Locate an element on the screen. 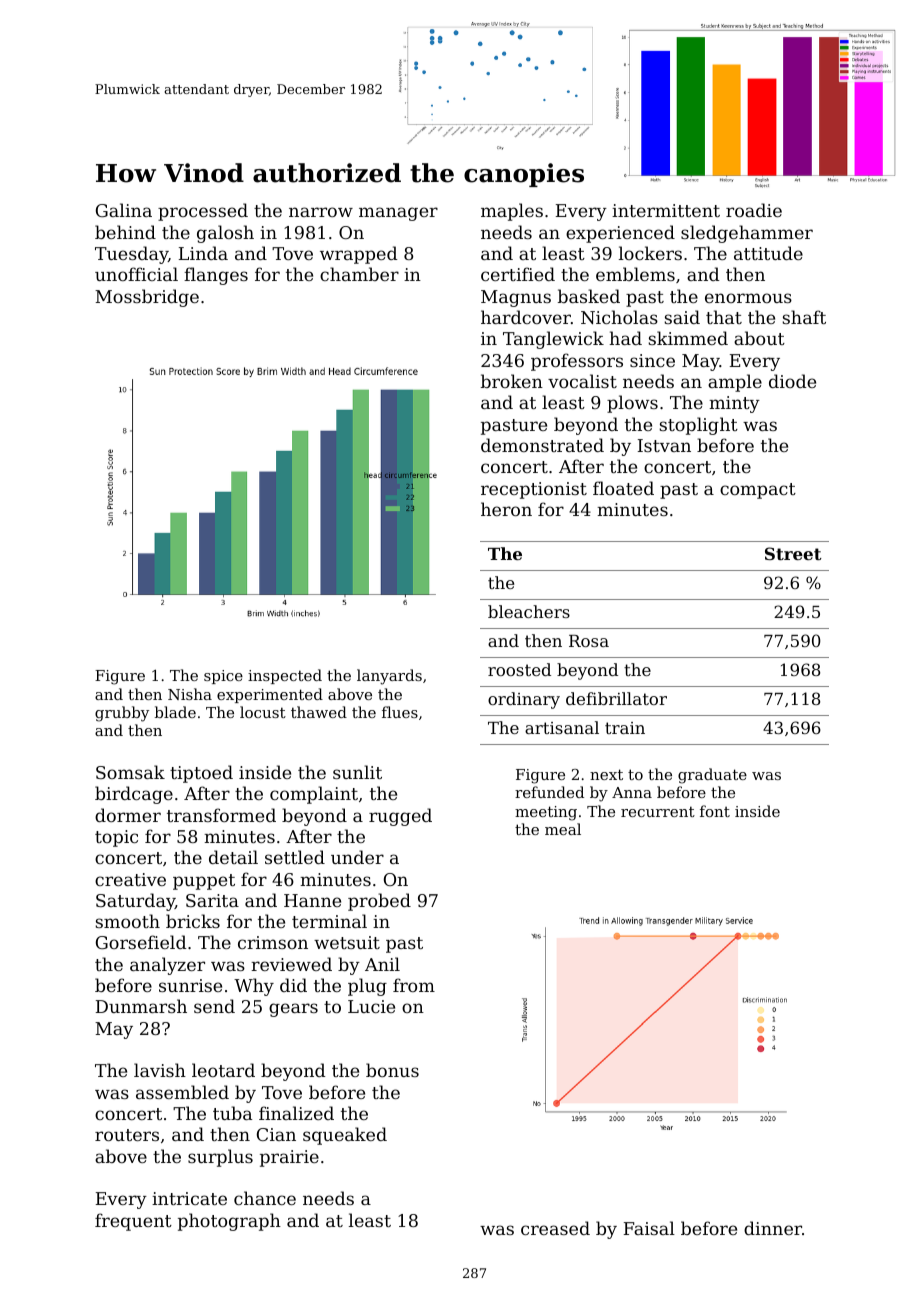  creased is located at coordinates (555, 1228).
